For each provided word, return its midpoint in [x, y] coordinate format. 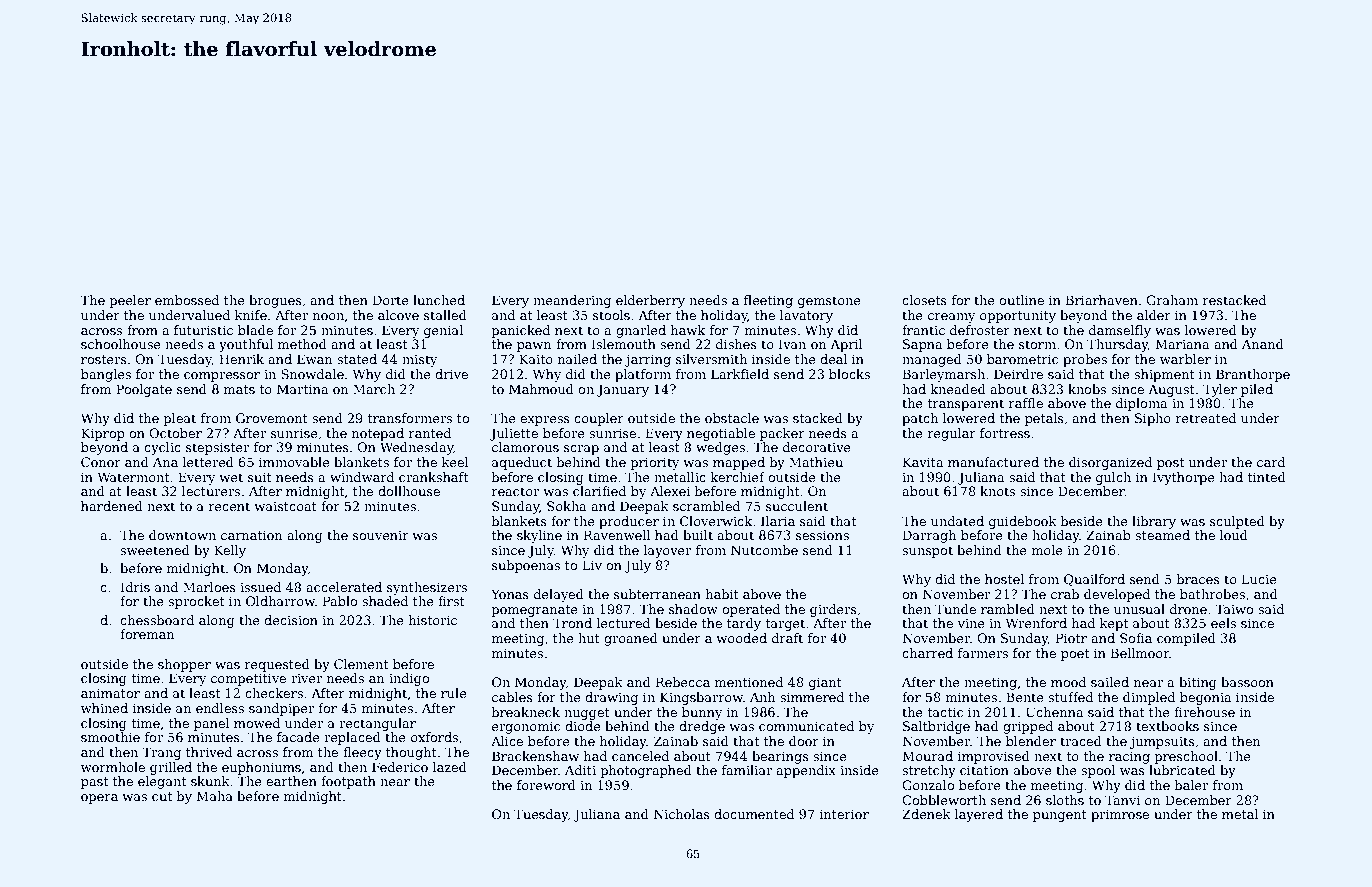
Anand [1263, 344]
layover [667, 551]
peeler [130, 301]
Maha [215, 796]
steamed [1162, 535]
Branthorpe [1253, 375]
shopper [184, 665]
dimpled [1149, 698]
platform [643, 375]
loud [1234, 535]
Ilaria [778, 521]
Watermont [133, 477]
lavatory [806, 316]
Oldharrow [280, 601]
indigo [409, 679]
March [374, 389]
